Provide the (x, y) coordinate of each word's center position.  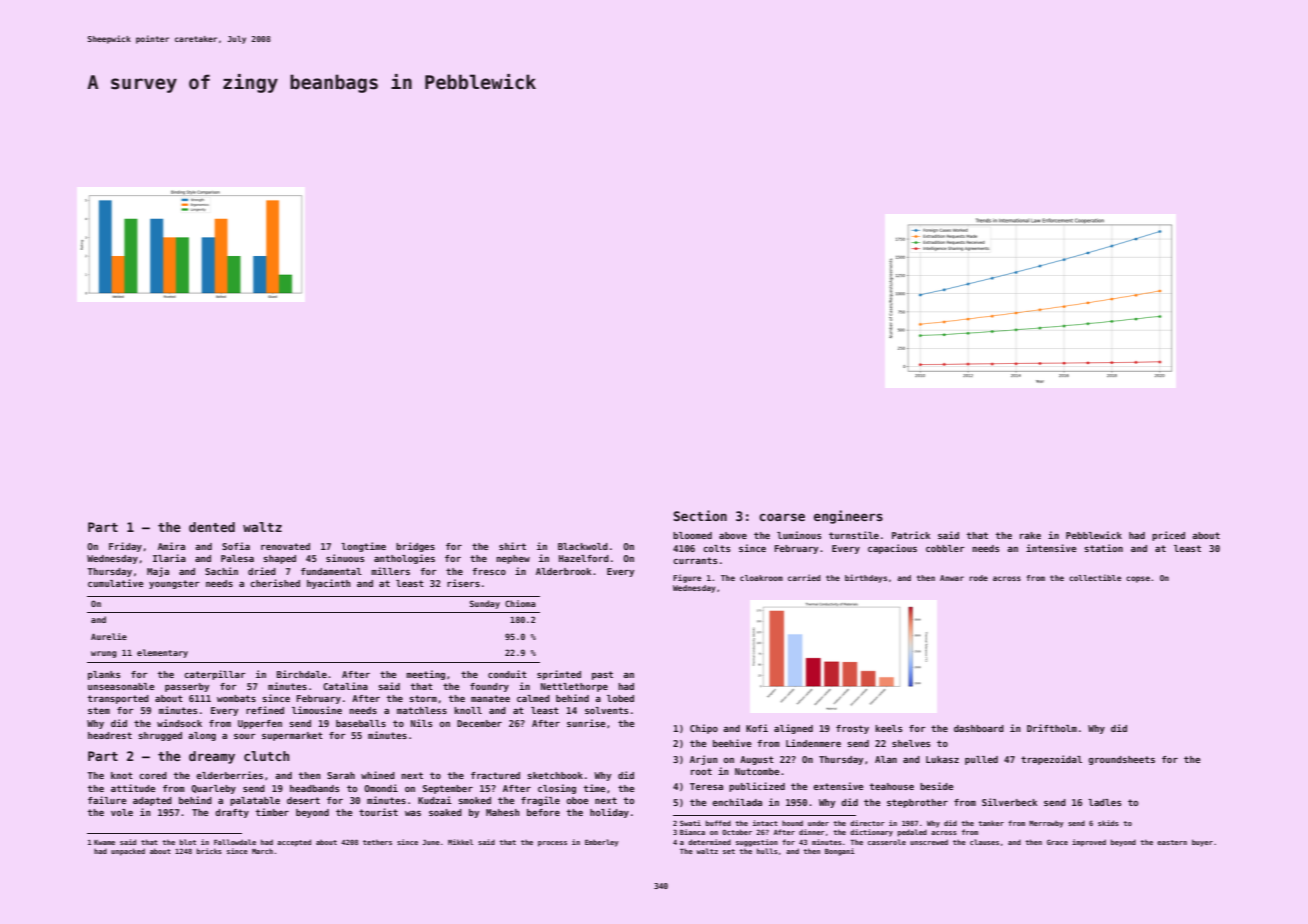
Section (700, 515)
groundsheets (1121, 760)
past (602, 675)
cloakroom (761, 578)
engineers (848, 517)
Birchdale (302, 674)
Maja (158, 572)
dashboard (979, 728)
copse (1138, 579)
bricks (209, 851)
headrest (110, 735)
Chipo (704, 729)
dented (212, 527)
